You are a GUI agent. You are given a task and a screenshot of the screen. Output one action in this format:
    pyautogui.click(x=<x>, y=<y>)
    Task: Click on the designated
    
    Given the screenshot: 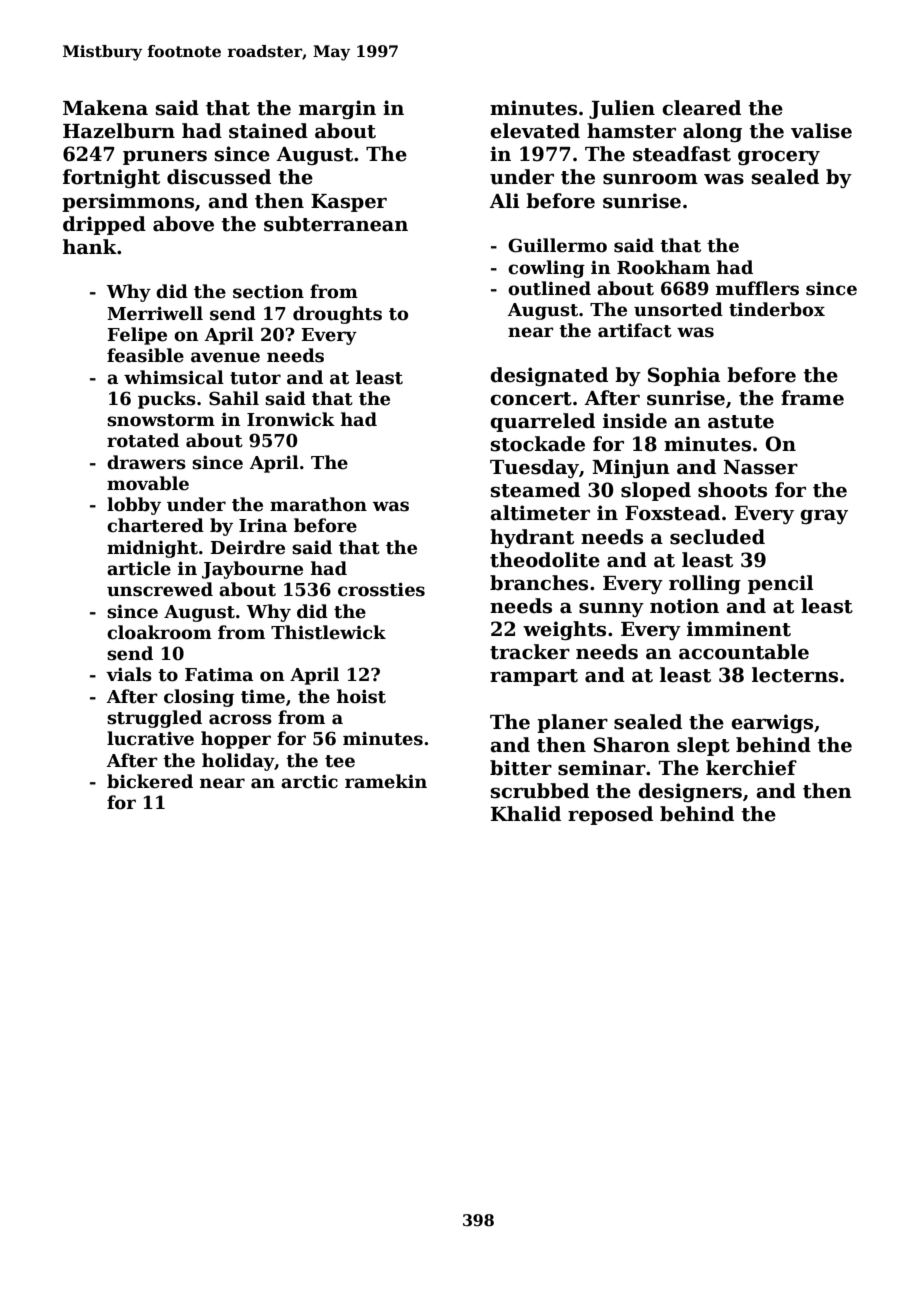 What is the action you would take?
    pyautogui.click(x=549, y=376)
